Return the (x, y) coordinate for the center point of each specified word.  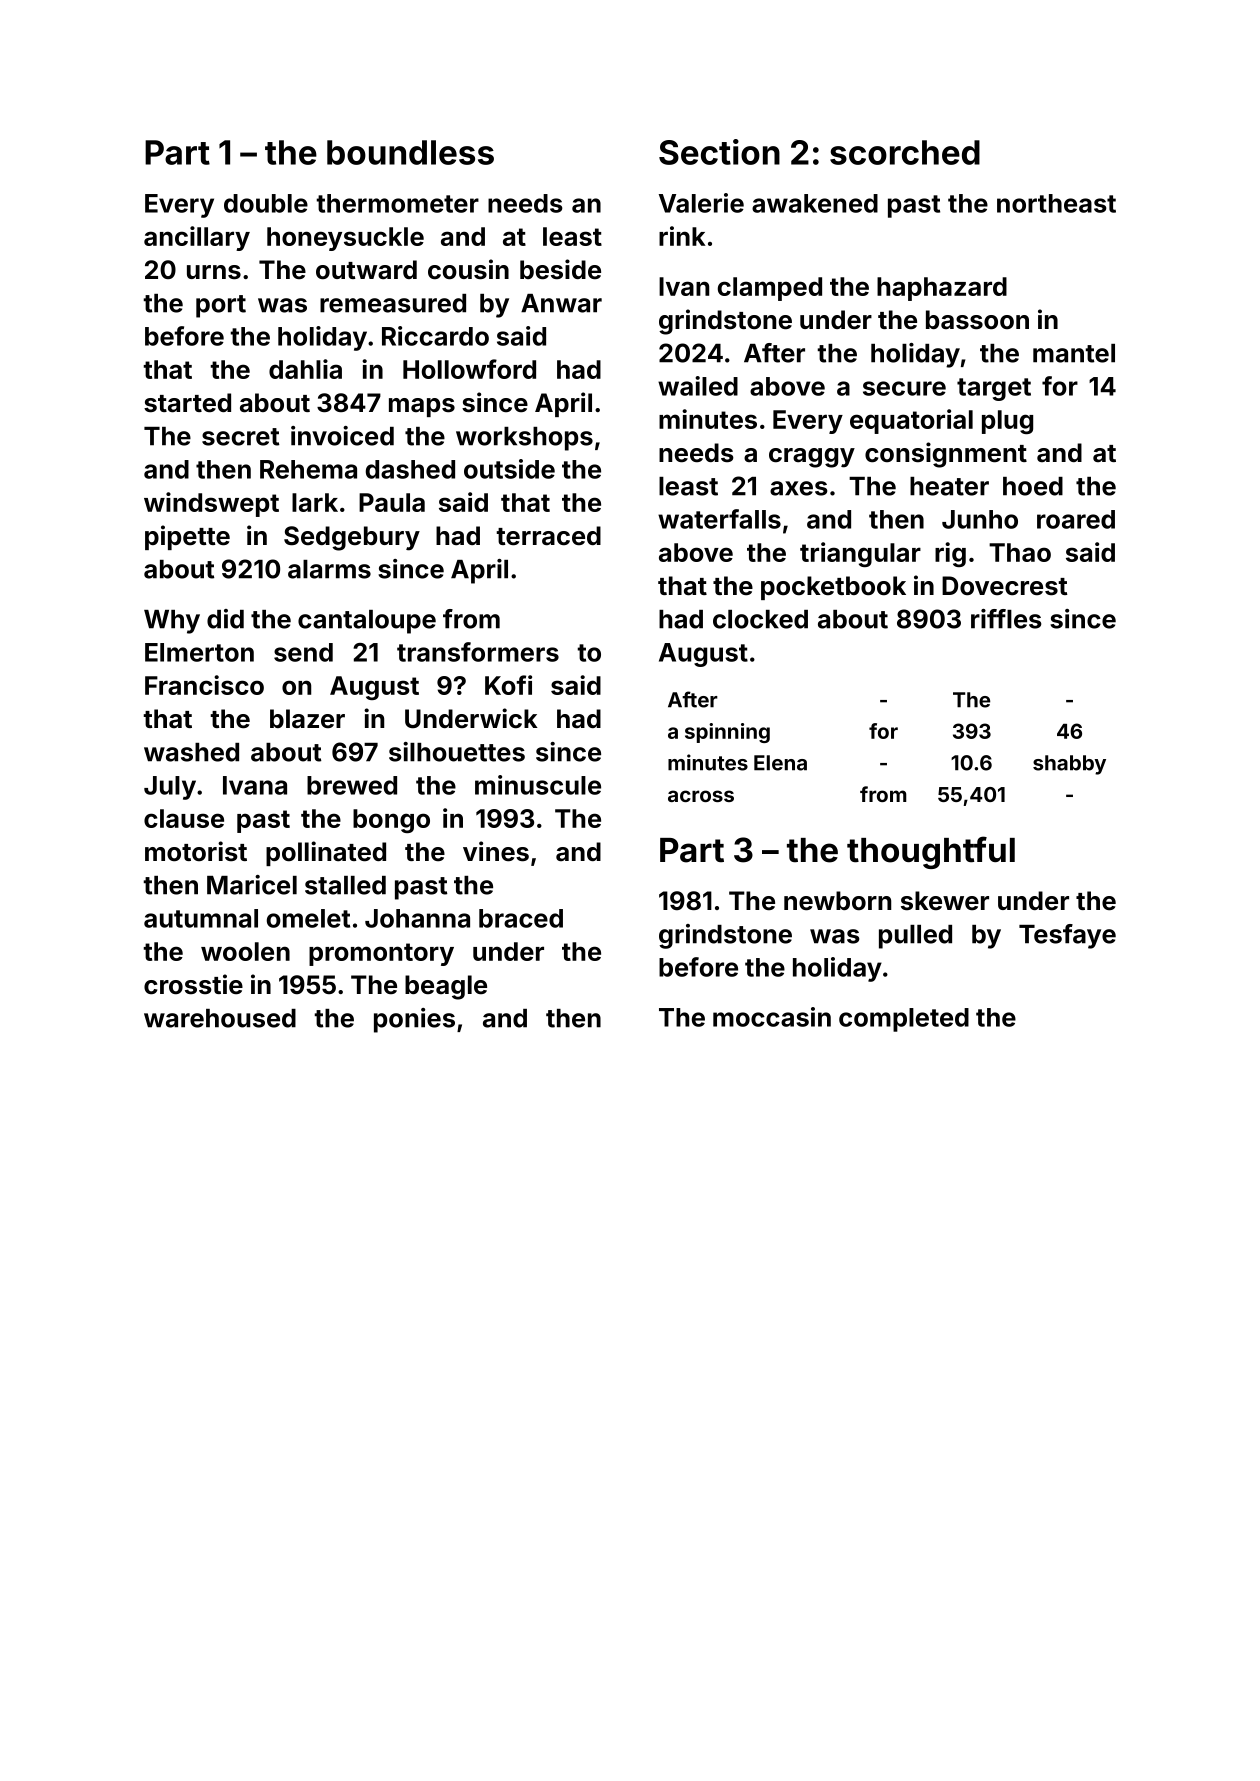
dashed (410, 469)
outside (509, 469)
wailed (698, 386)
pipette (187, 537)
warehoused (220, 1018)
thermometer (397, 203)
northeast (1056, 203)
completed (904, 1020)
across (701, 796)
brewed (352, 785)
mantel (1074, 353)
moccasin (772, 1017)
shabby (1069, 765)
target (994, 389)
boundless (410, 152)
